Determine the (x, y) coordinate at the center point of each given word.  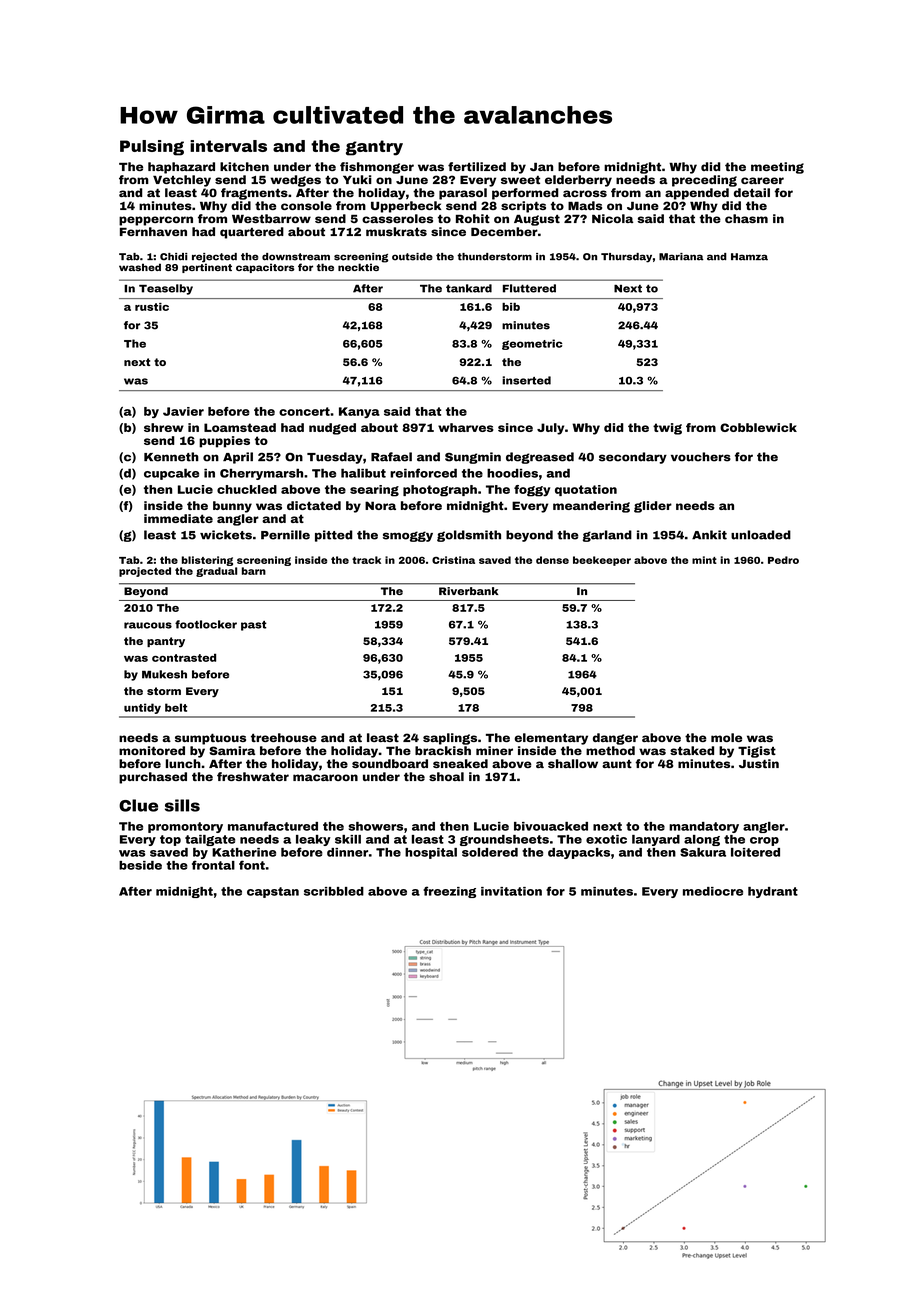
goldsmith (469, 536)
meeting (777, 168)
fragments (254, 194)
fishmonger (377, 168)
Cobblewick (758, 427)
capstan (273, 892)
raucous (148, 625)
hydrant (773, 892)
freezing (449, 892)
